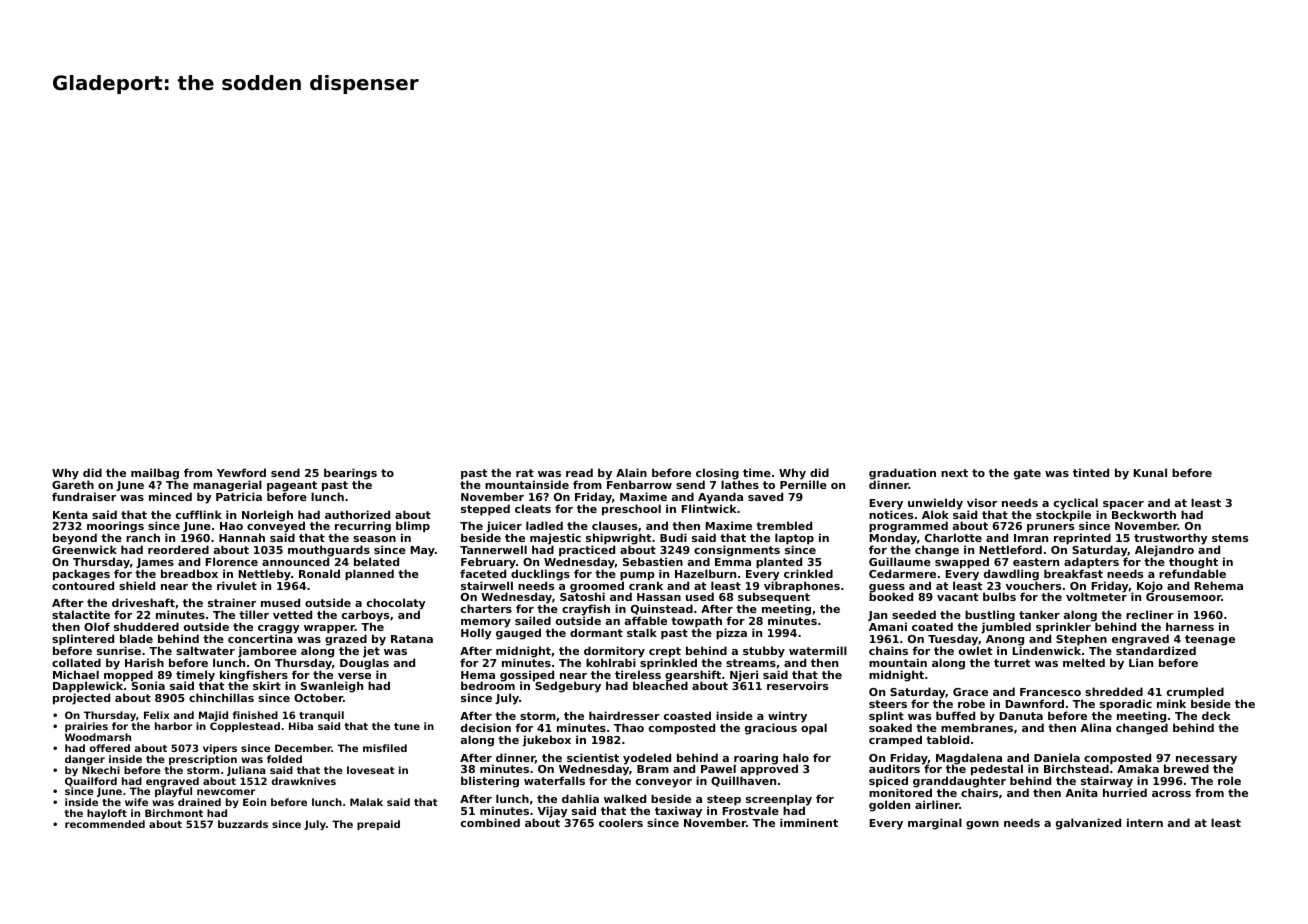 Image resolution: width=1308 pixels, height=924 pixels. What do you see at coordinates (779, 563) in the image?
I see `planted` at bounding box center [779, 563].
